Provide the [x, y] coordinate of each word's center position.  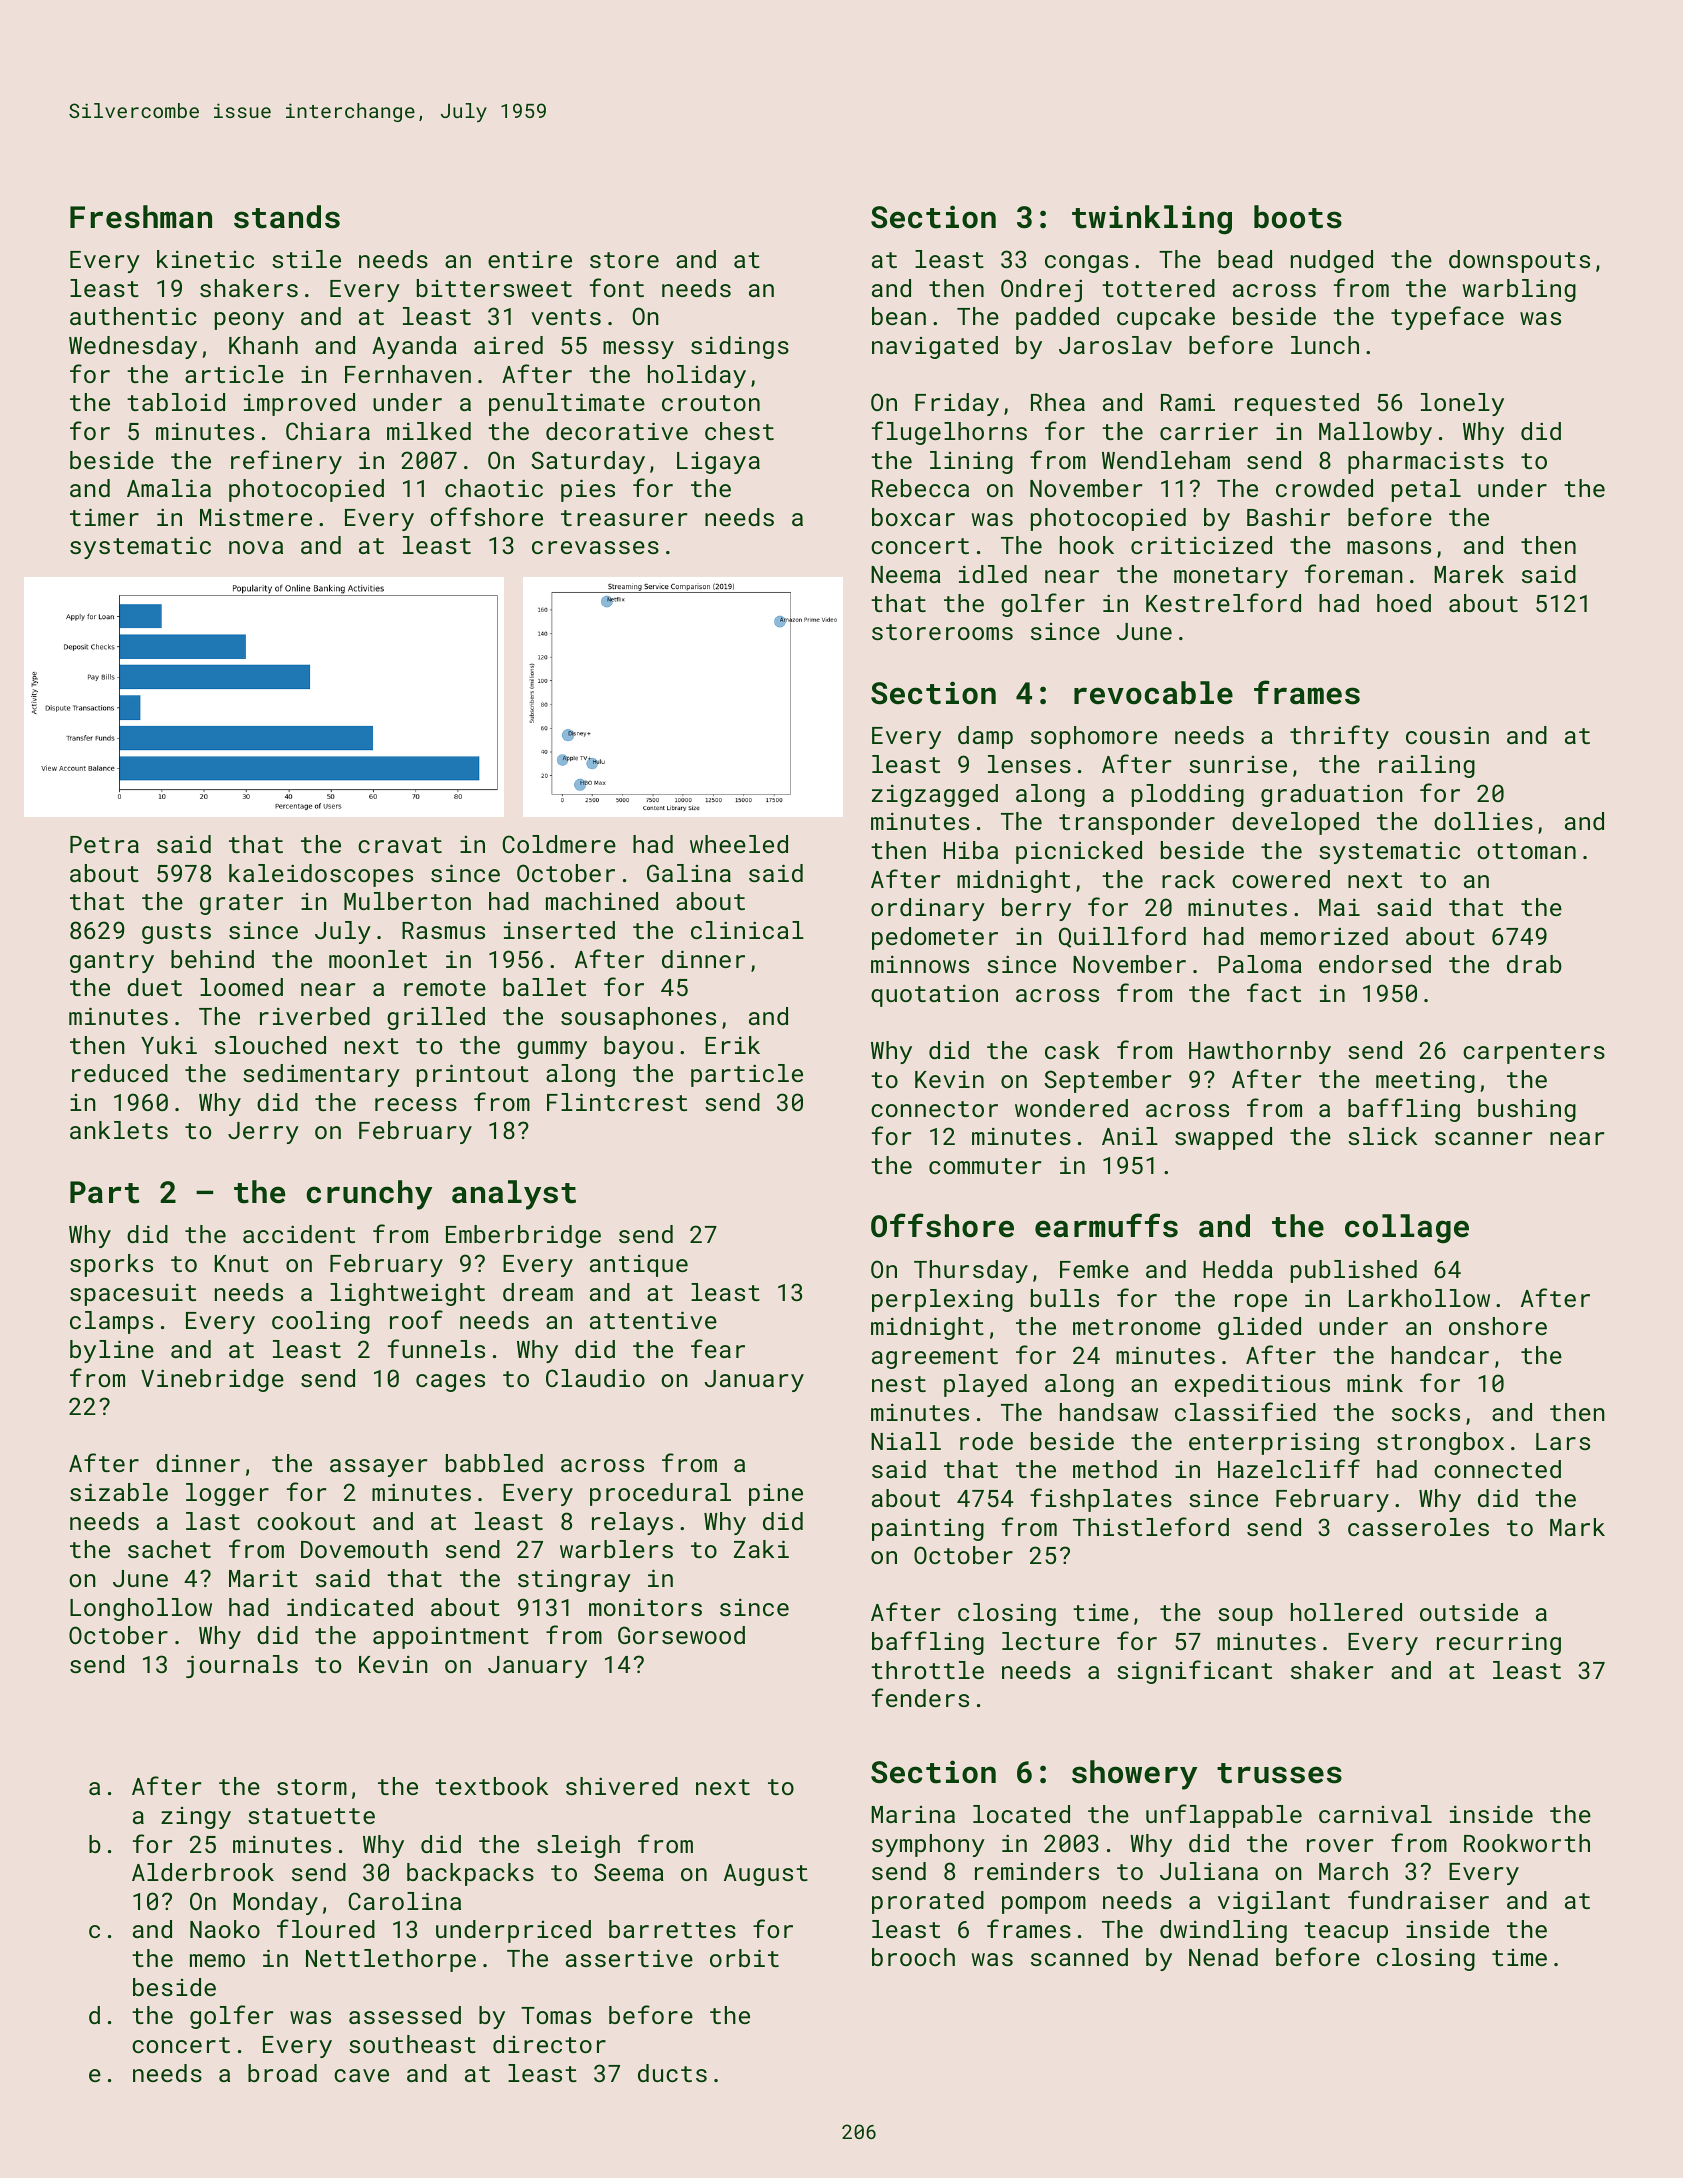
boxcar [913, 517]
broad [282, 2073]
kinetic [205, 259]
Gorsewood [681, 1635]
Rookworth [1527, 1843]
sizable [119, 1492]
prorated [928, 1902]
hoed [1404, 603]
